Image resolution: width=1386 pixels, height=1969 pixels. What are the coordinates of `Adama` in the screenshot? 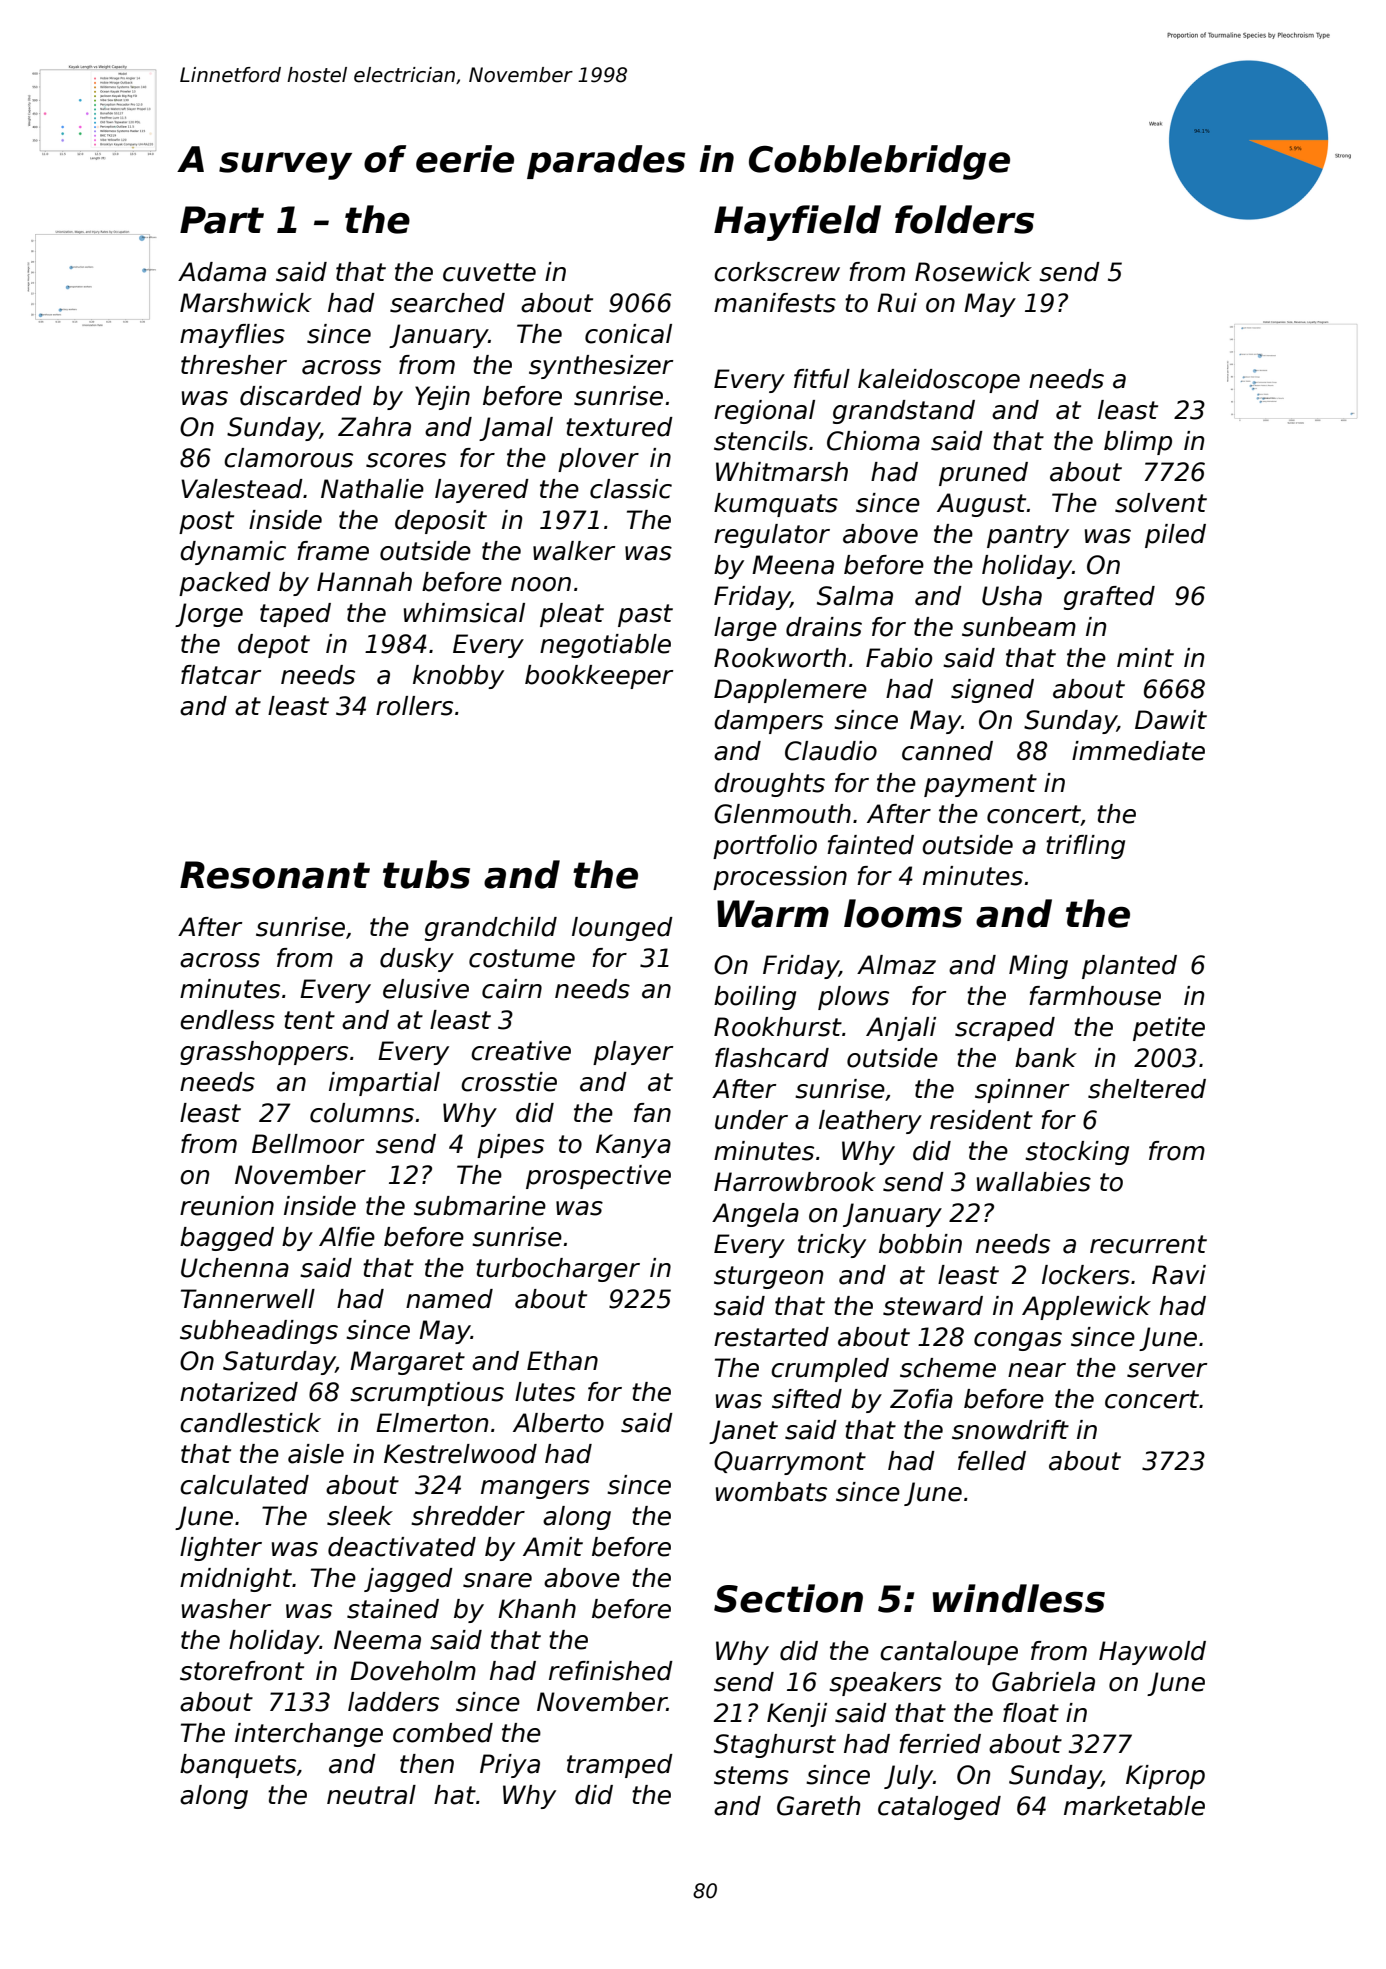 It's located at (222, 272).
